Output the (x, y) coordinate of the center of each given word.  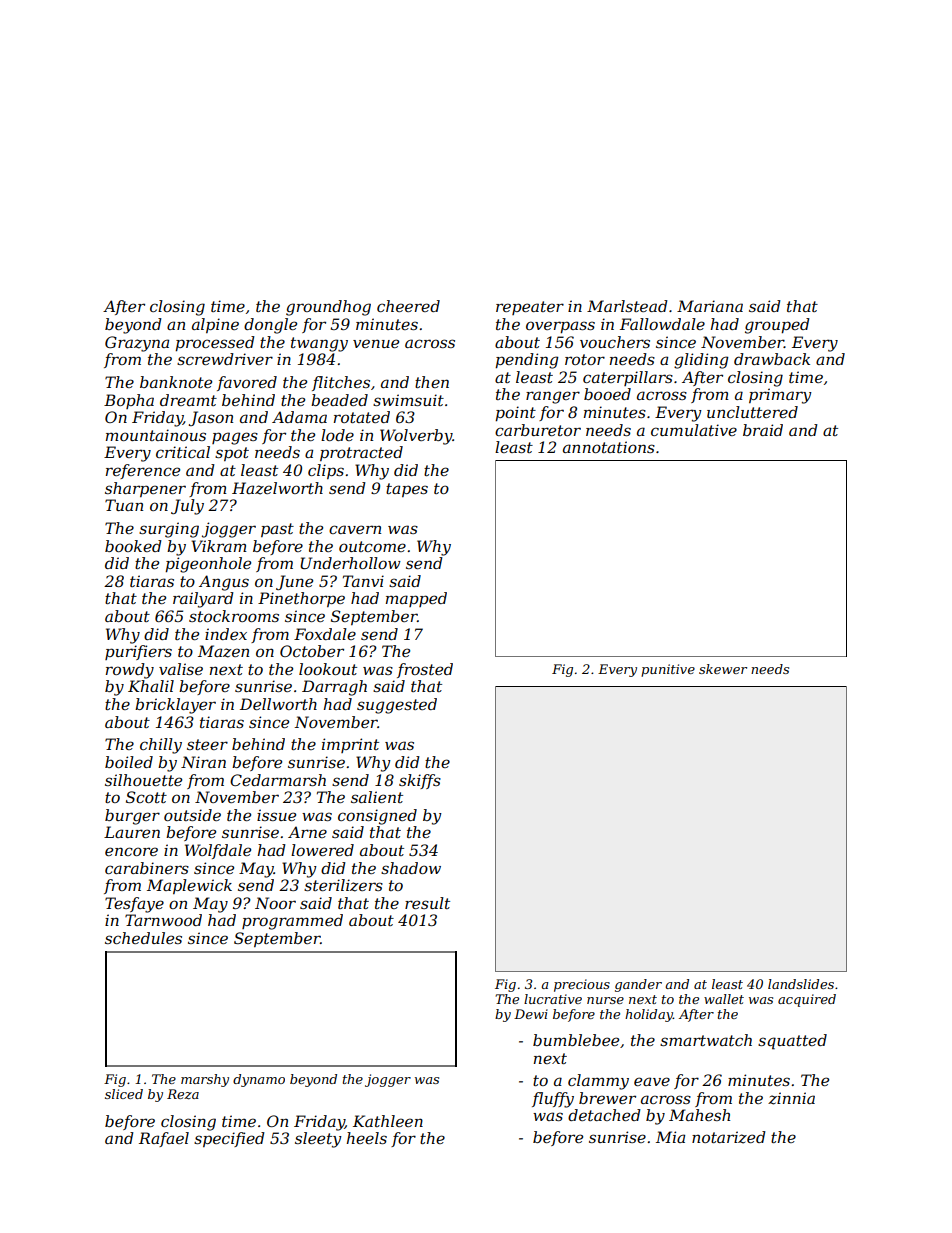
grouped (777, 326)
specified (229, 1139)
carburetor (538, 430)
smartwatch (706, 1040)
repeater (530, 308)
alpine (215, 325)
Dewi (531, 1014)
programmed (292, 922)
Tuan (124, 505)
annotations (609, 447)
